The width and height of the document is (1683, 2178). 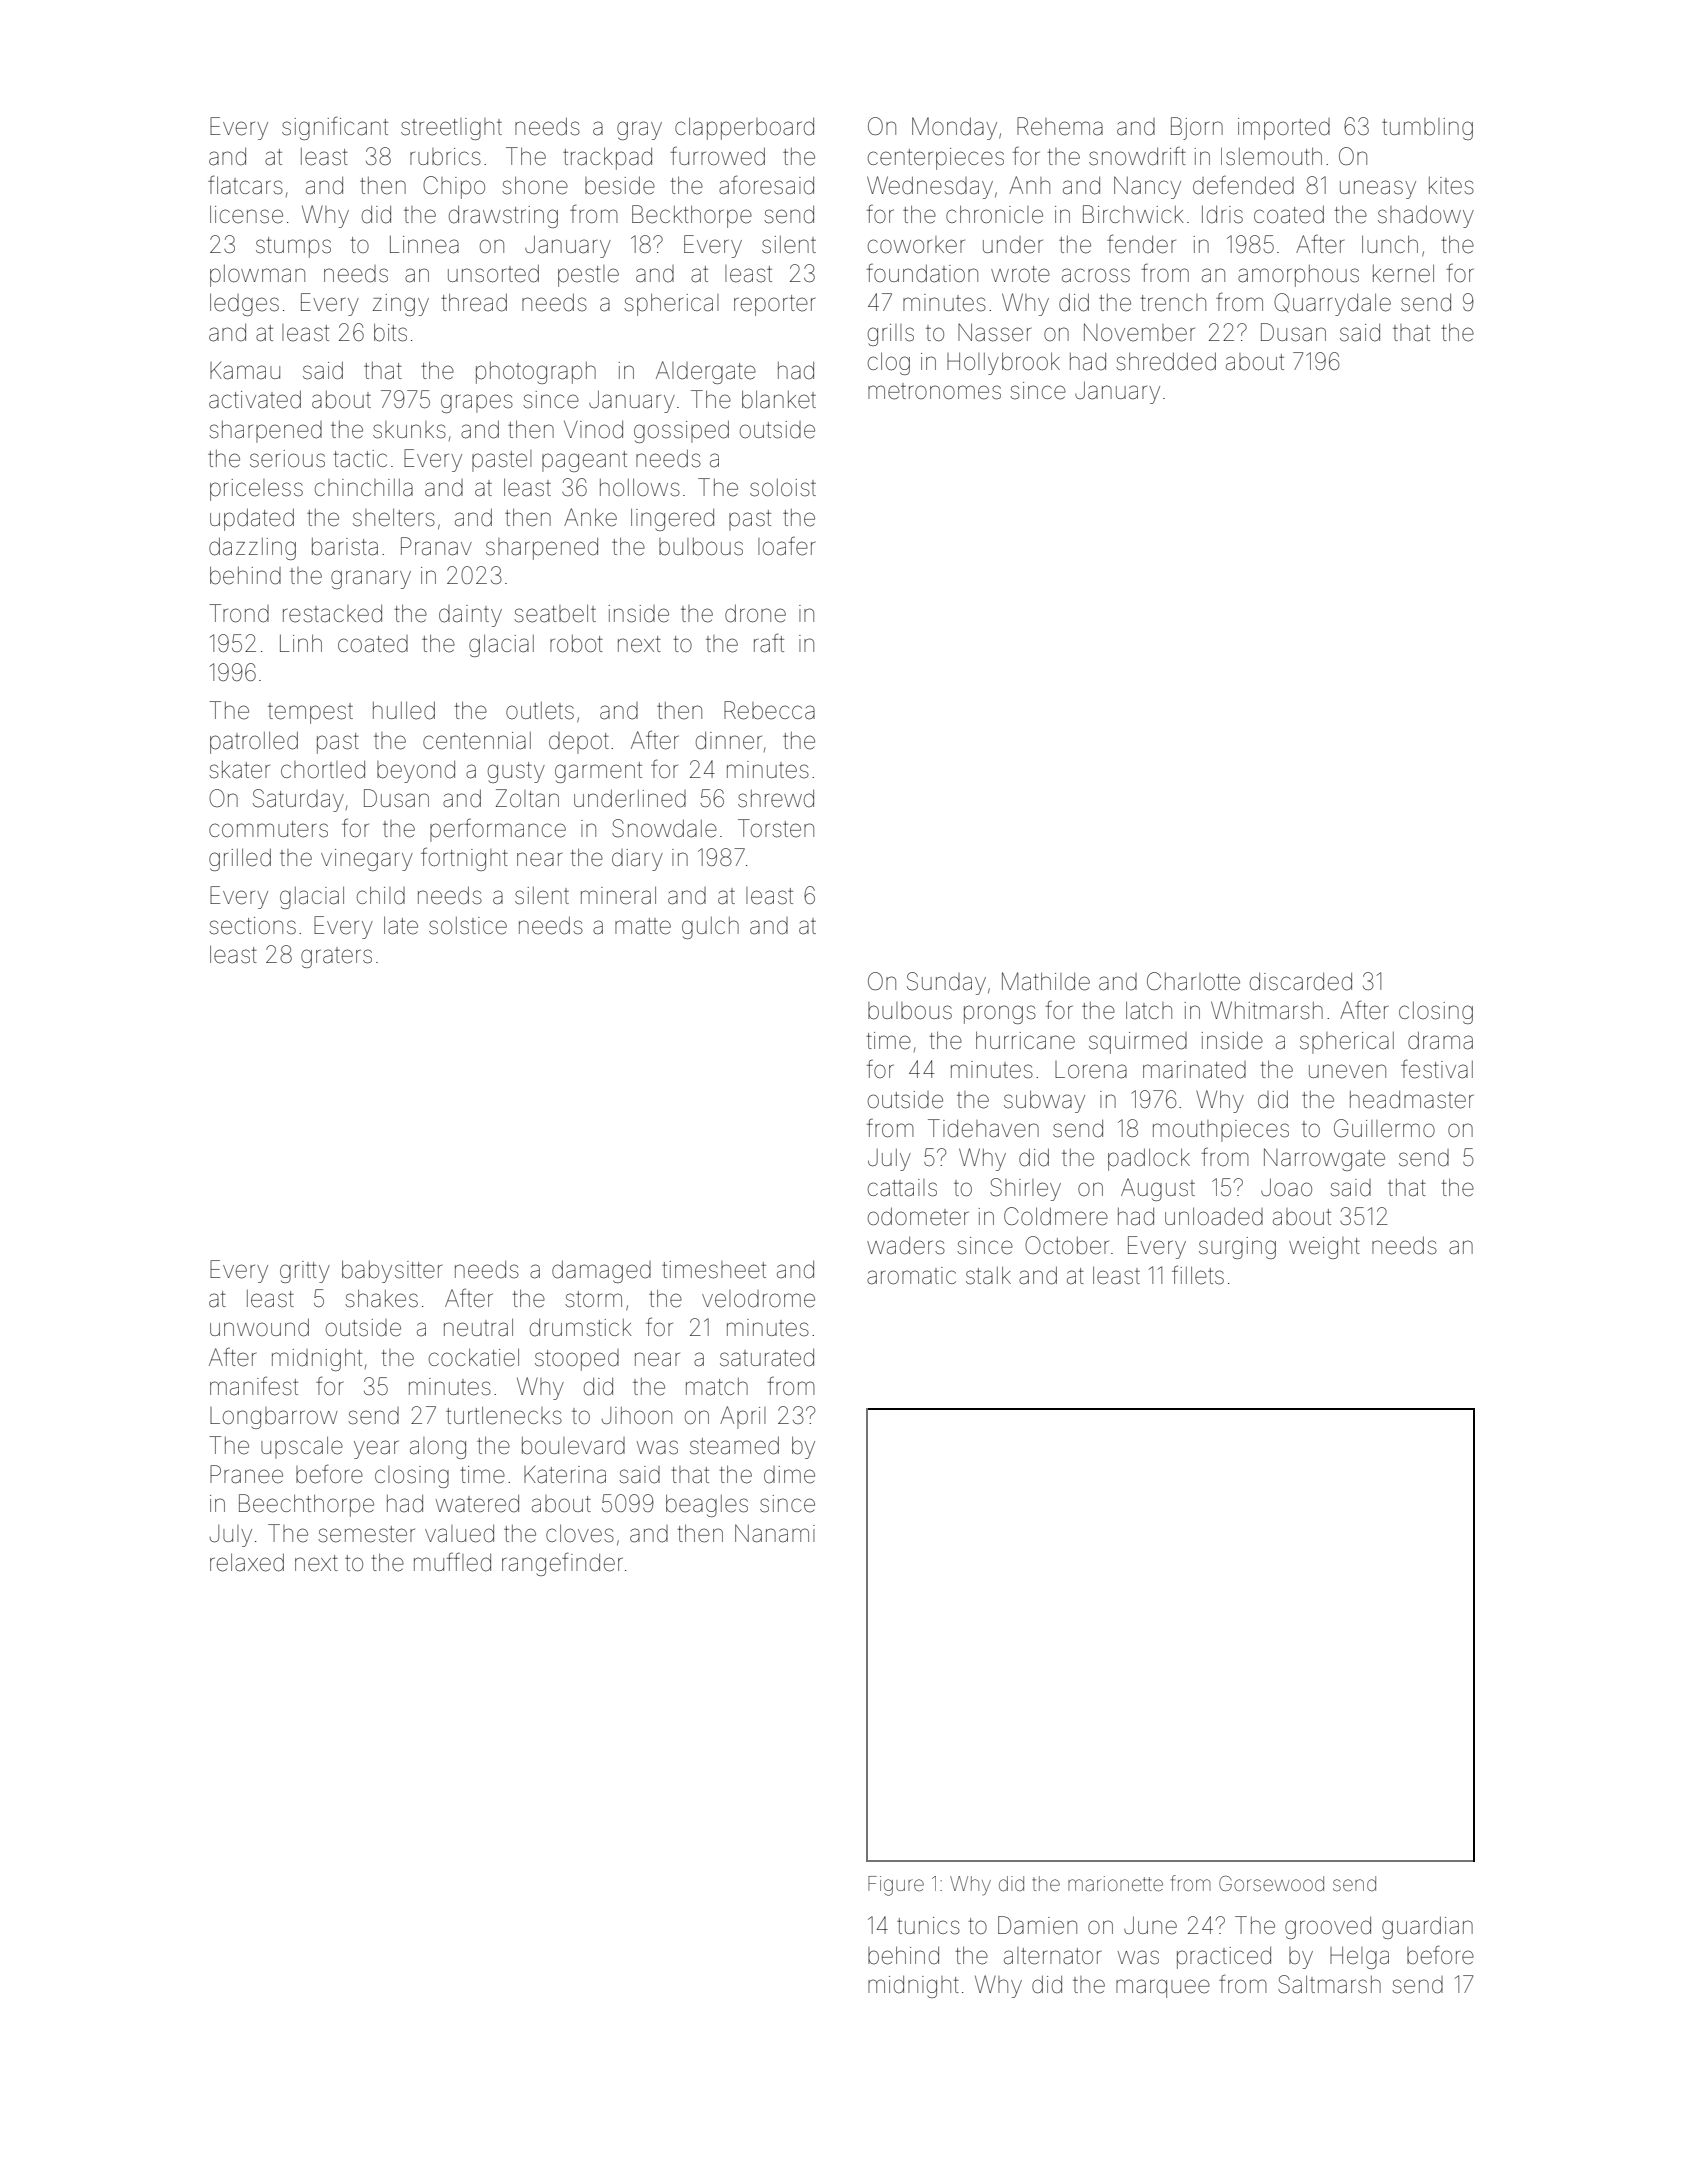 I want to click on semester, so click(x=366, y=1534).
